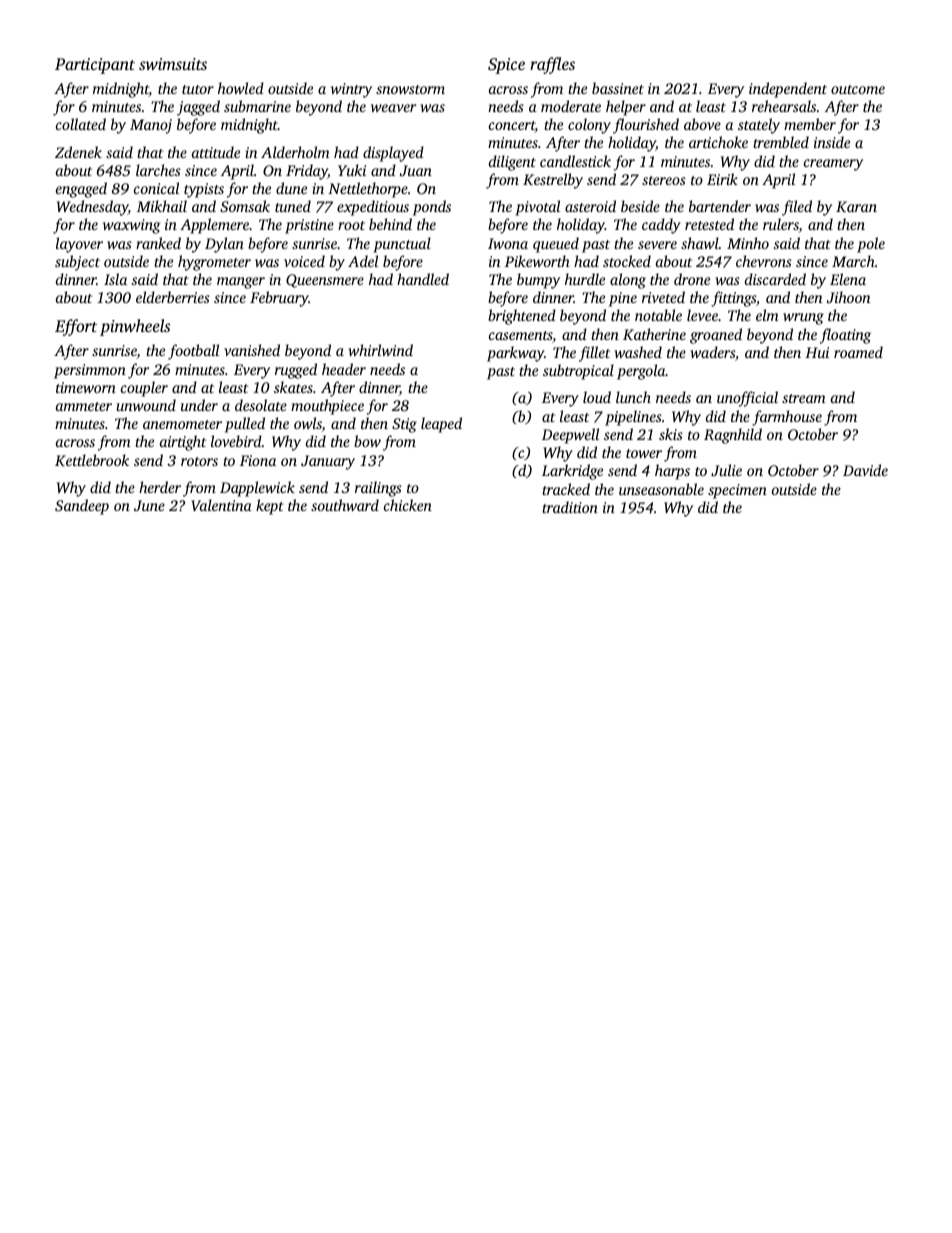 The image size is (952, 1233). What do you see at coordinates (95, 66) in the screenshot?
I see `Participant` at bounding box center [95, 66].
